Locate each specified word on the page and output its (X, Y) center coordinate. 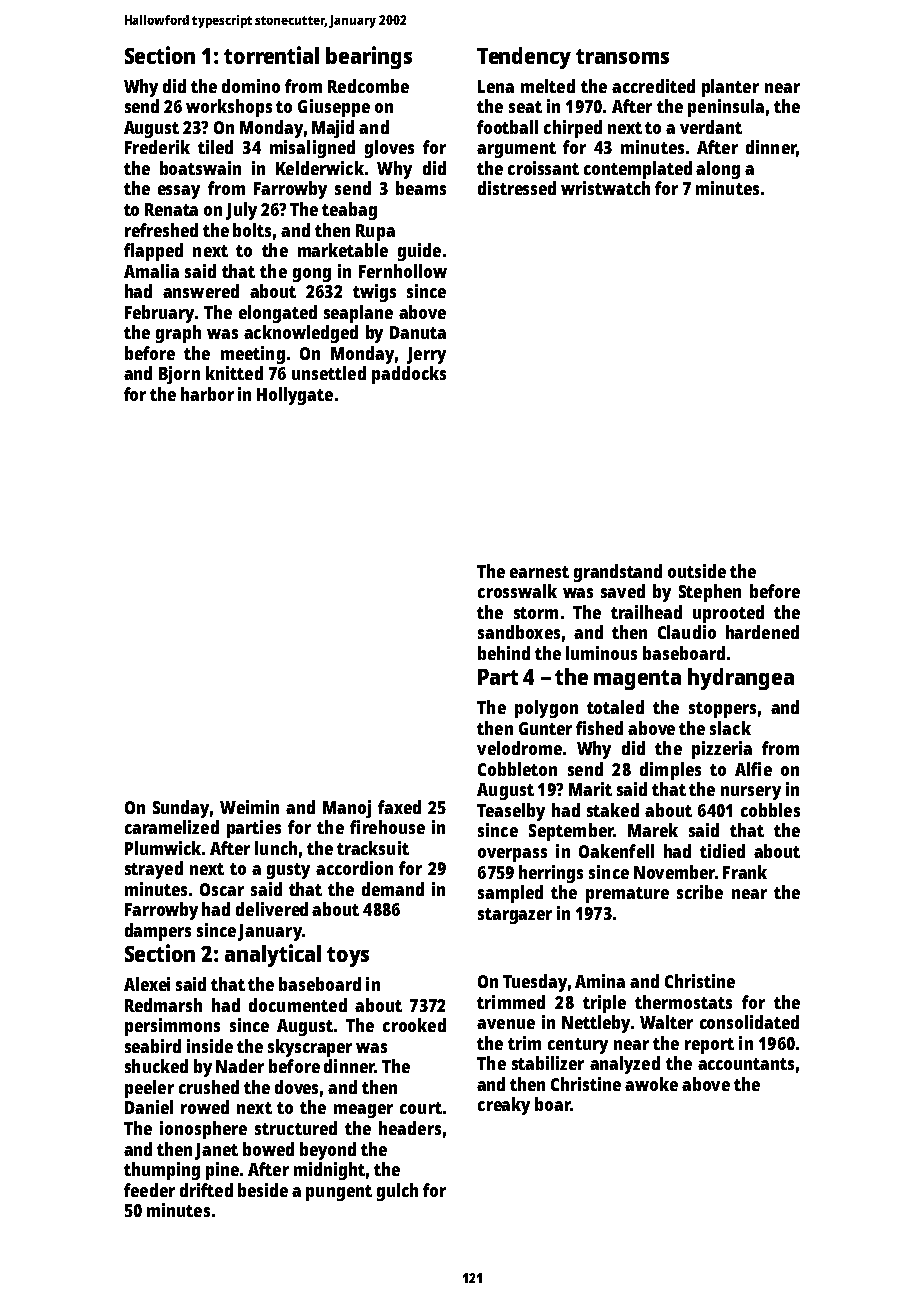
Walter (666, 1022)
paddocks (409, 375)
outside (697, 571)
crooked (414, 1025)
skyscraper (310, 1048)
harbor (207, 394)
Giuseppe (334, 108)
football (507, 127)
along (718, 170)
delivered (272, 909)
